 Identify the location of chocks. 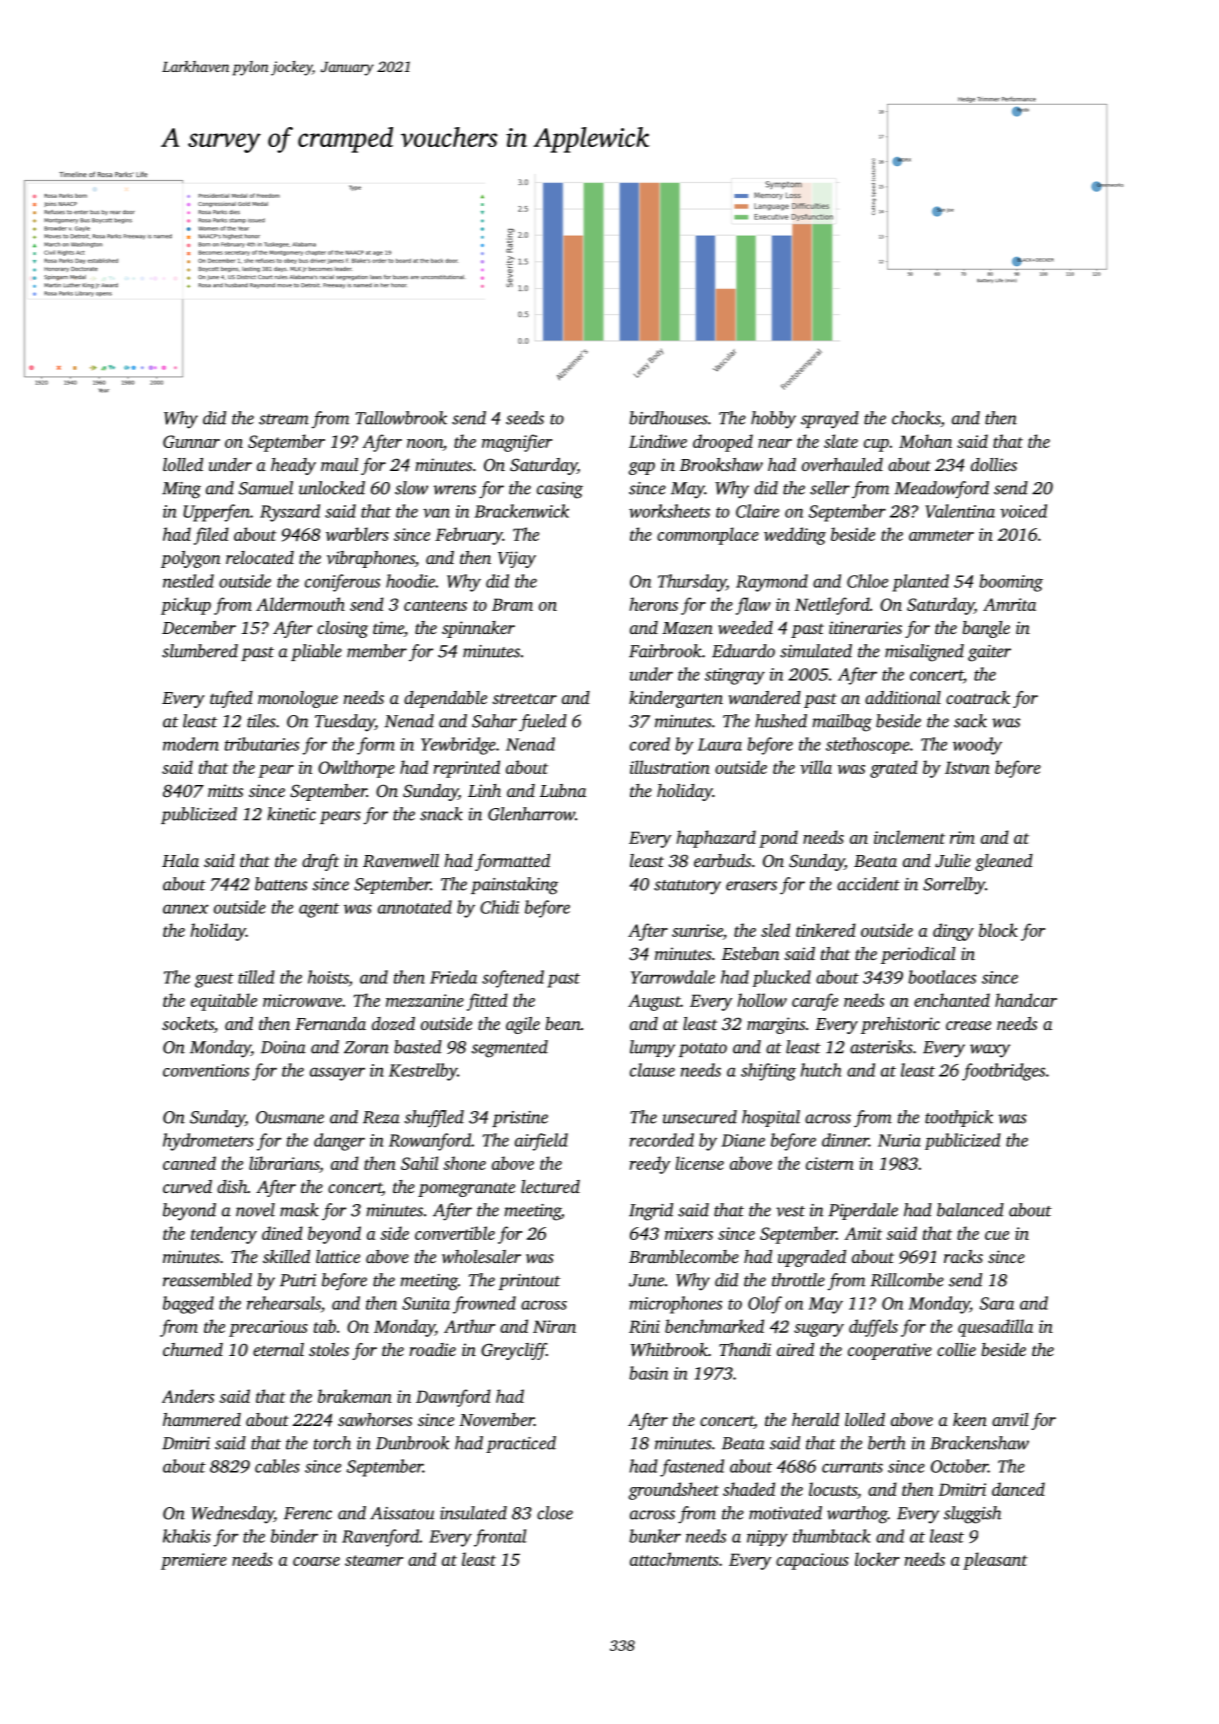
(916, 418).
